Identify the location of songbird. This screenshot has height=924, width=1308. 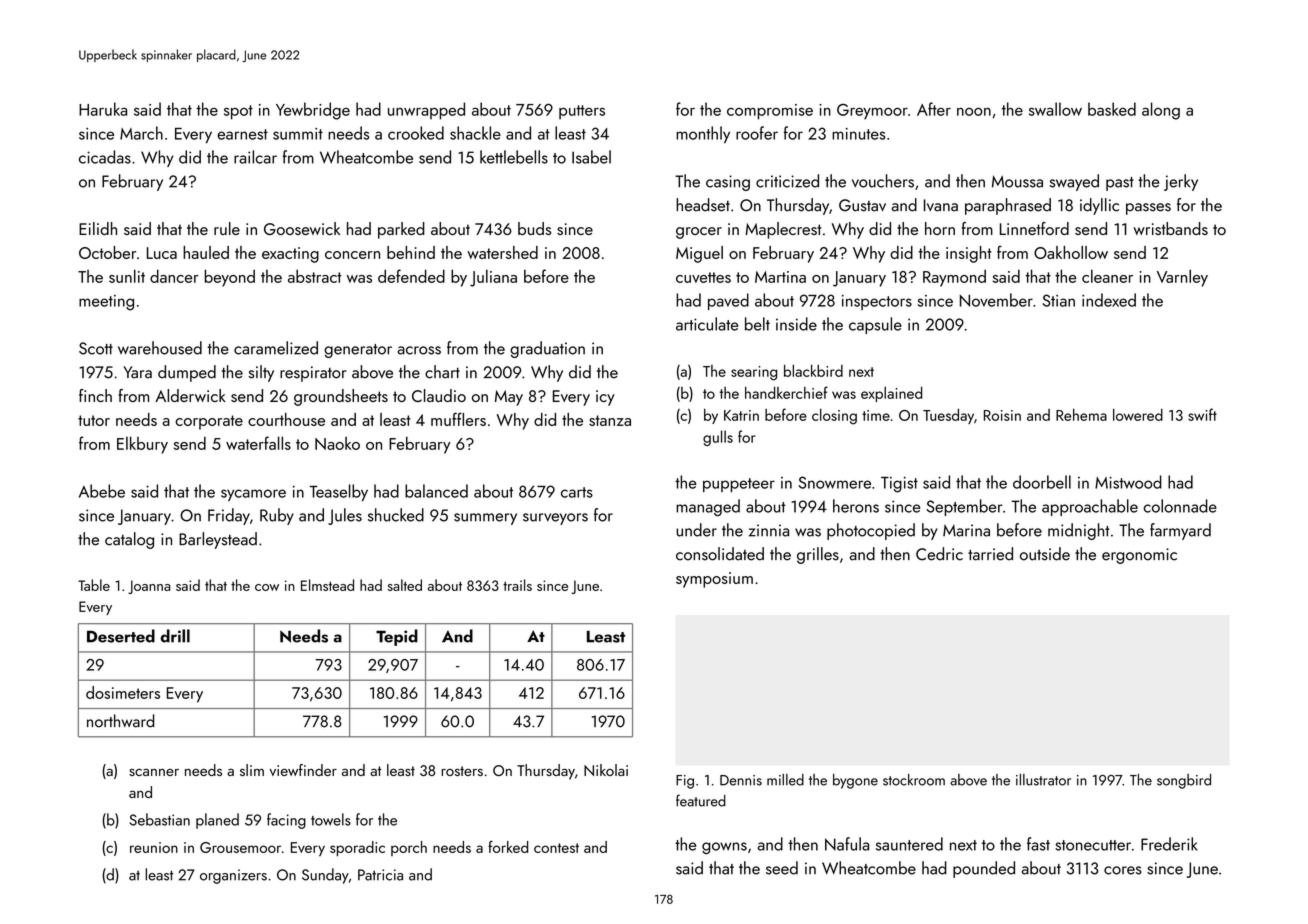
(1184, 781).
